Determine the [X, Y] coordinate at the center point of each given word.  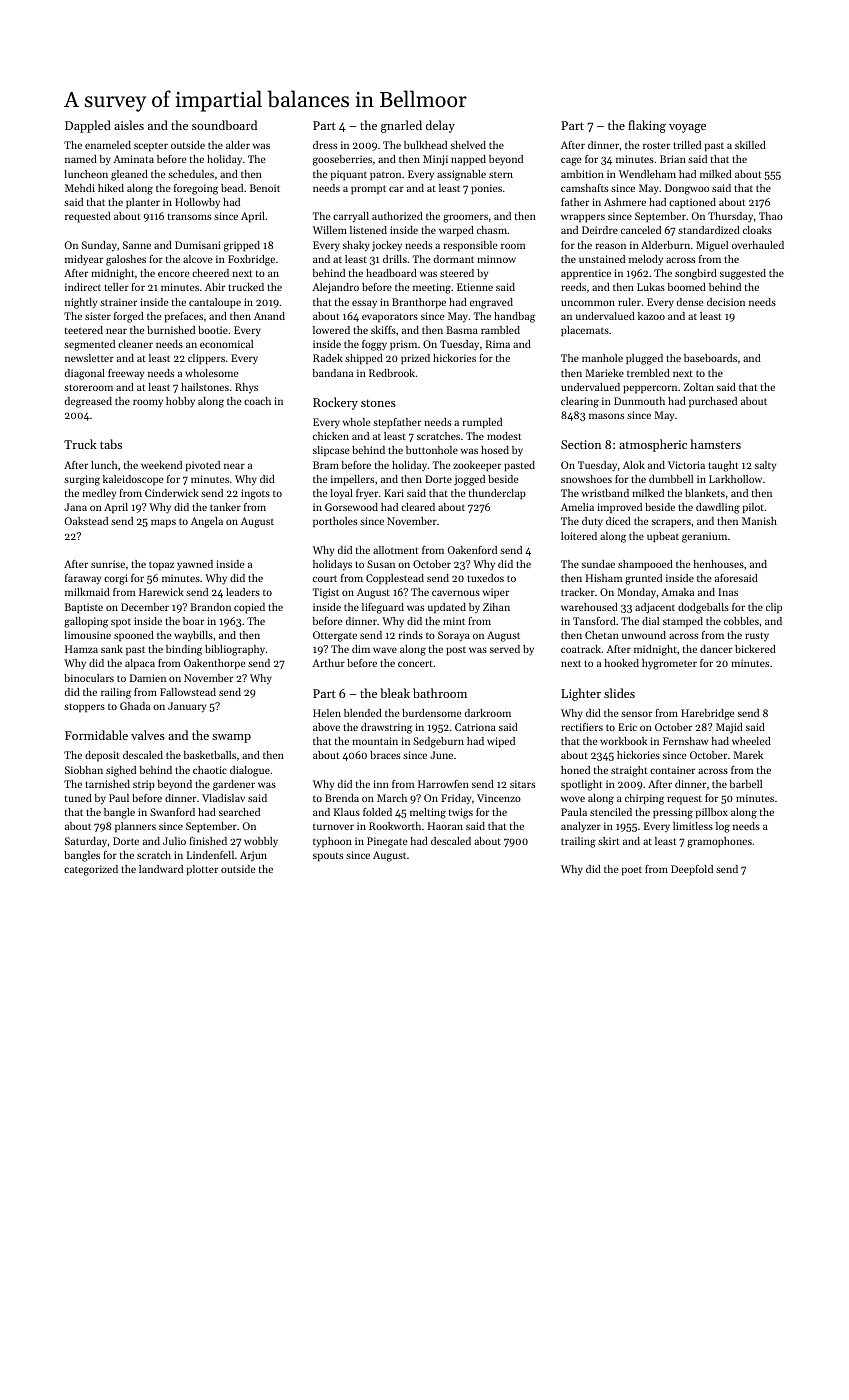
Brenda [342, 798]
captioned [692, 203]
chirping [644, 799]
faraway [83, 579]
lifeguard [383, 608]
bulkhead [425, 145]
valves [148, 735]
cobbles [741, 621]
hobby [180, 402]
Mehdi [80, 188]
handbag [514, 317]
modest [504, 436]
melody [646, 260]
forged [129, 317]
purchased [713, 402]
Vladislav [223, 798]
